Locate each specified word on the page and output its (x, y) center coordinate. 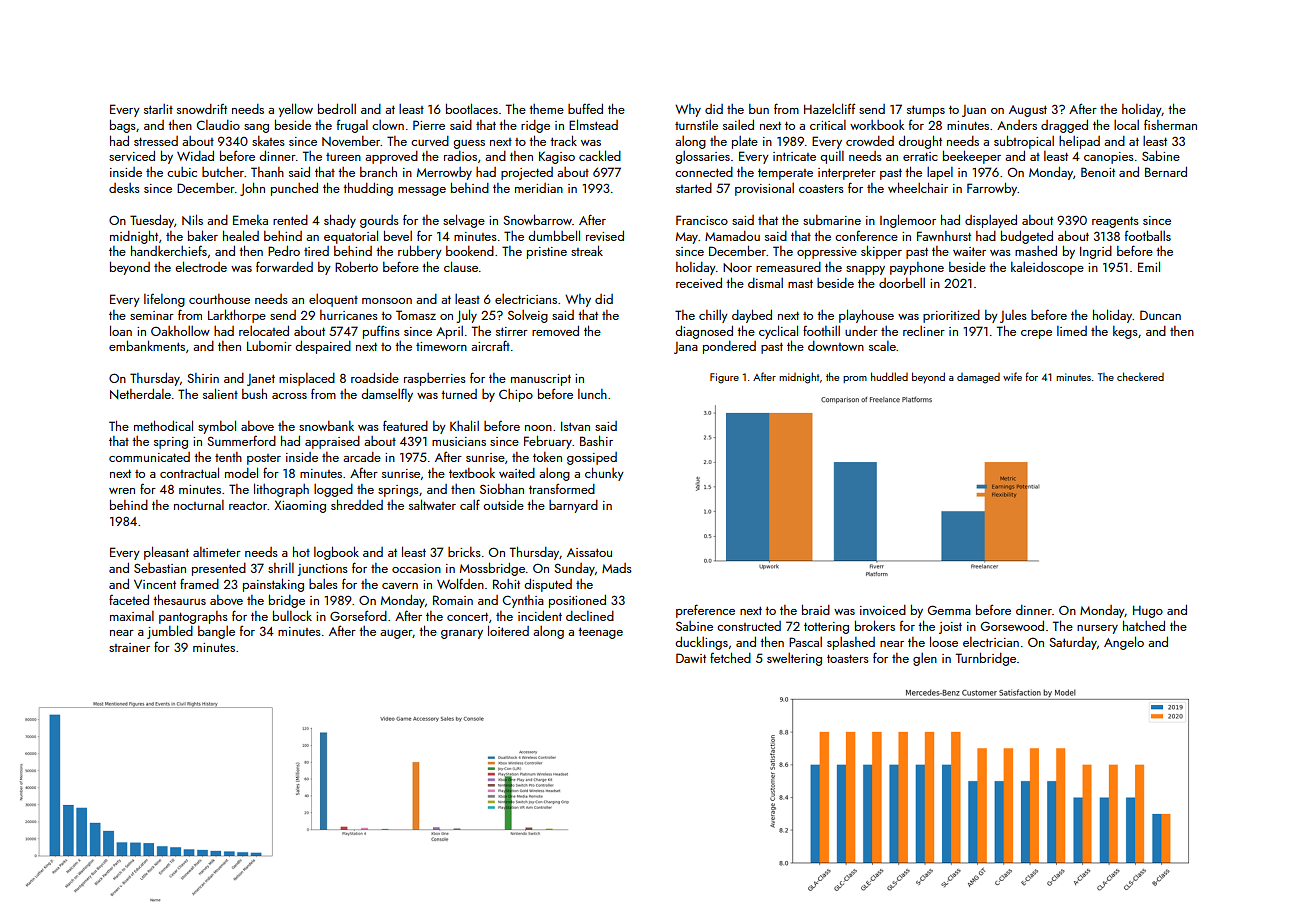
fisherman (1170, 124)
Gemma (949, 610)
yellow (296, 110)
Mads (617, 568)
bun (759, 109)
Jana (686, 348)
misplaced (307, 379)
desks (124, 188)
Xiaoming (300, 506)
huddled (889, 376)
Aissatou (589, 552)
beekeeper (972, 157)
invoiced (883, 610)
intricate (794, 156)
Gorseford (358, 615)
